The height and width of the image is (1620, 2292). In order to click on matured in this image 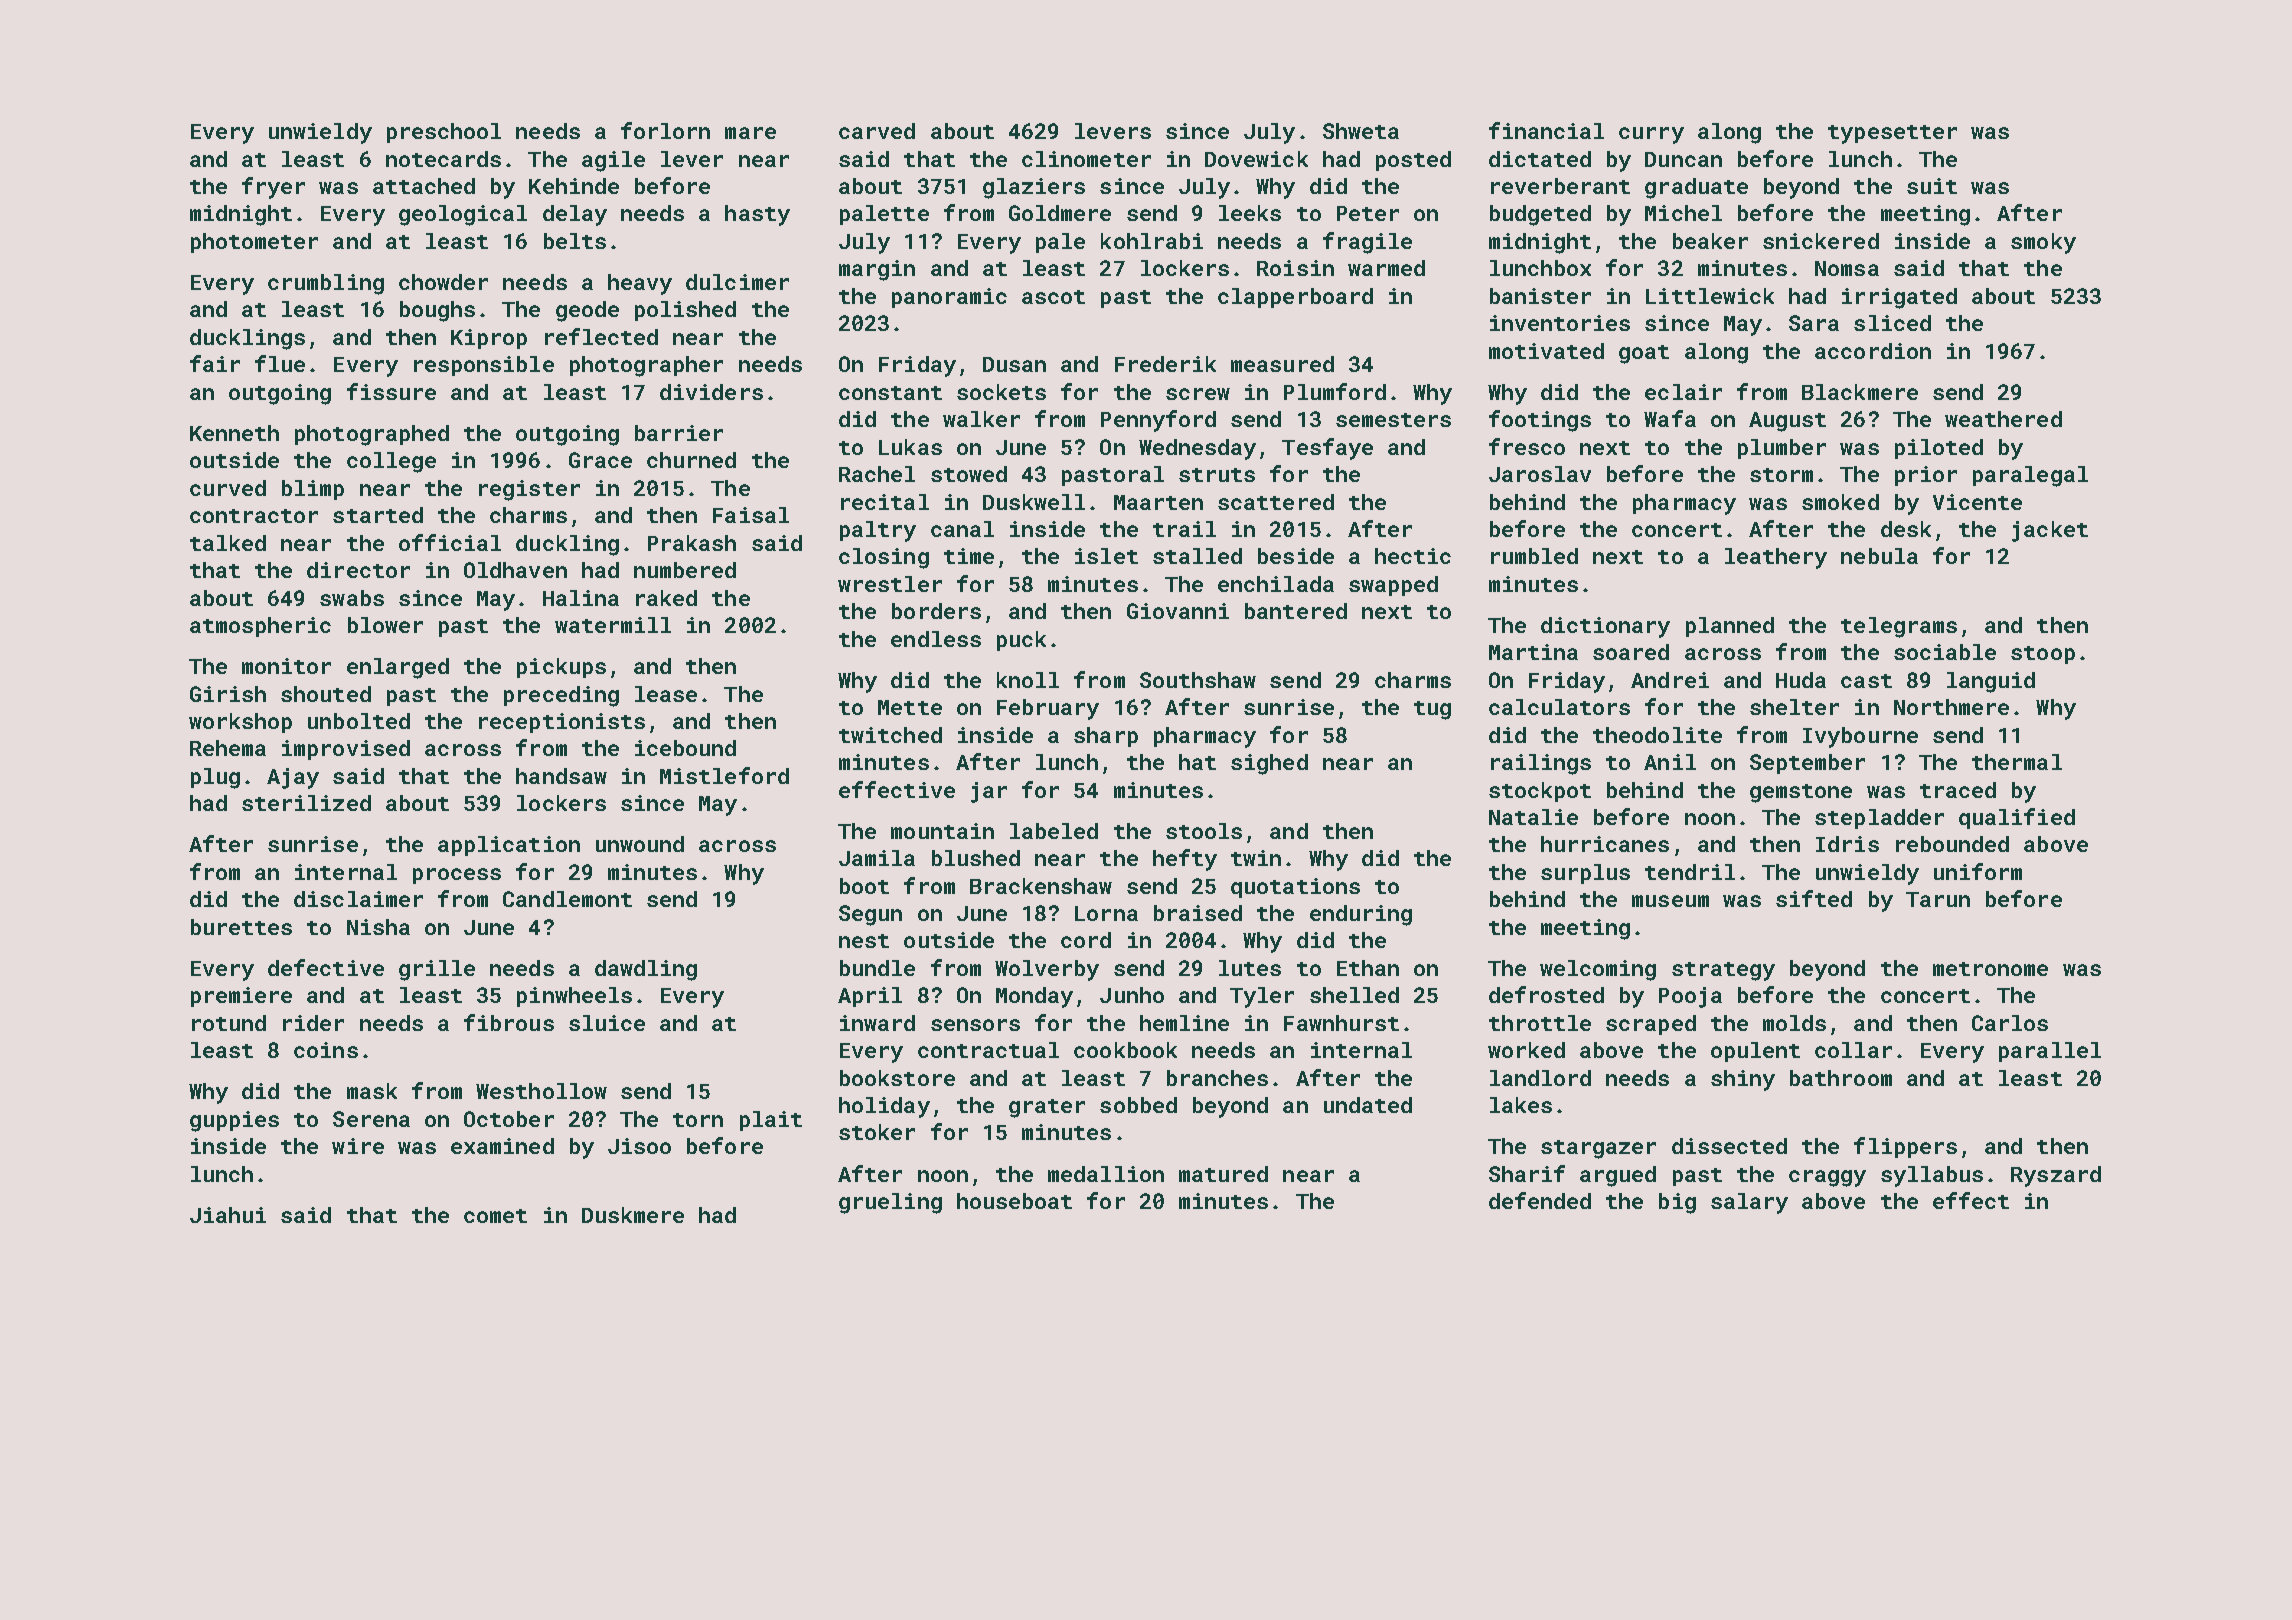, I will do `click(1223, 1174)`.
